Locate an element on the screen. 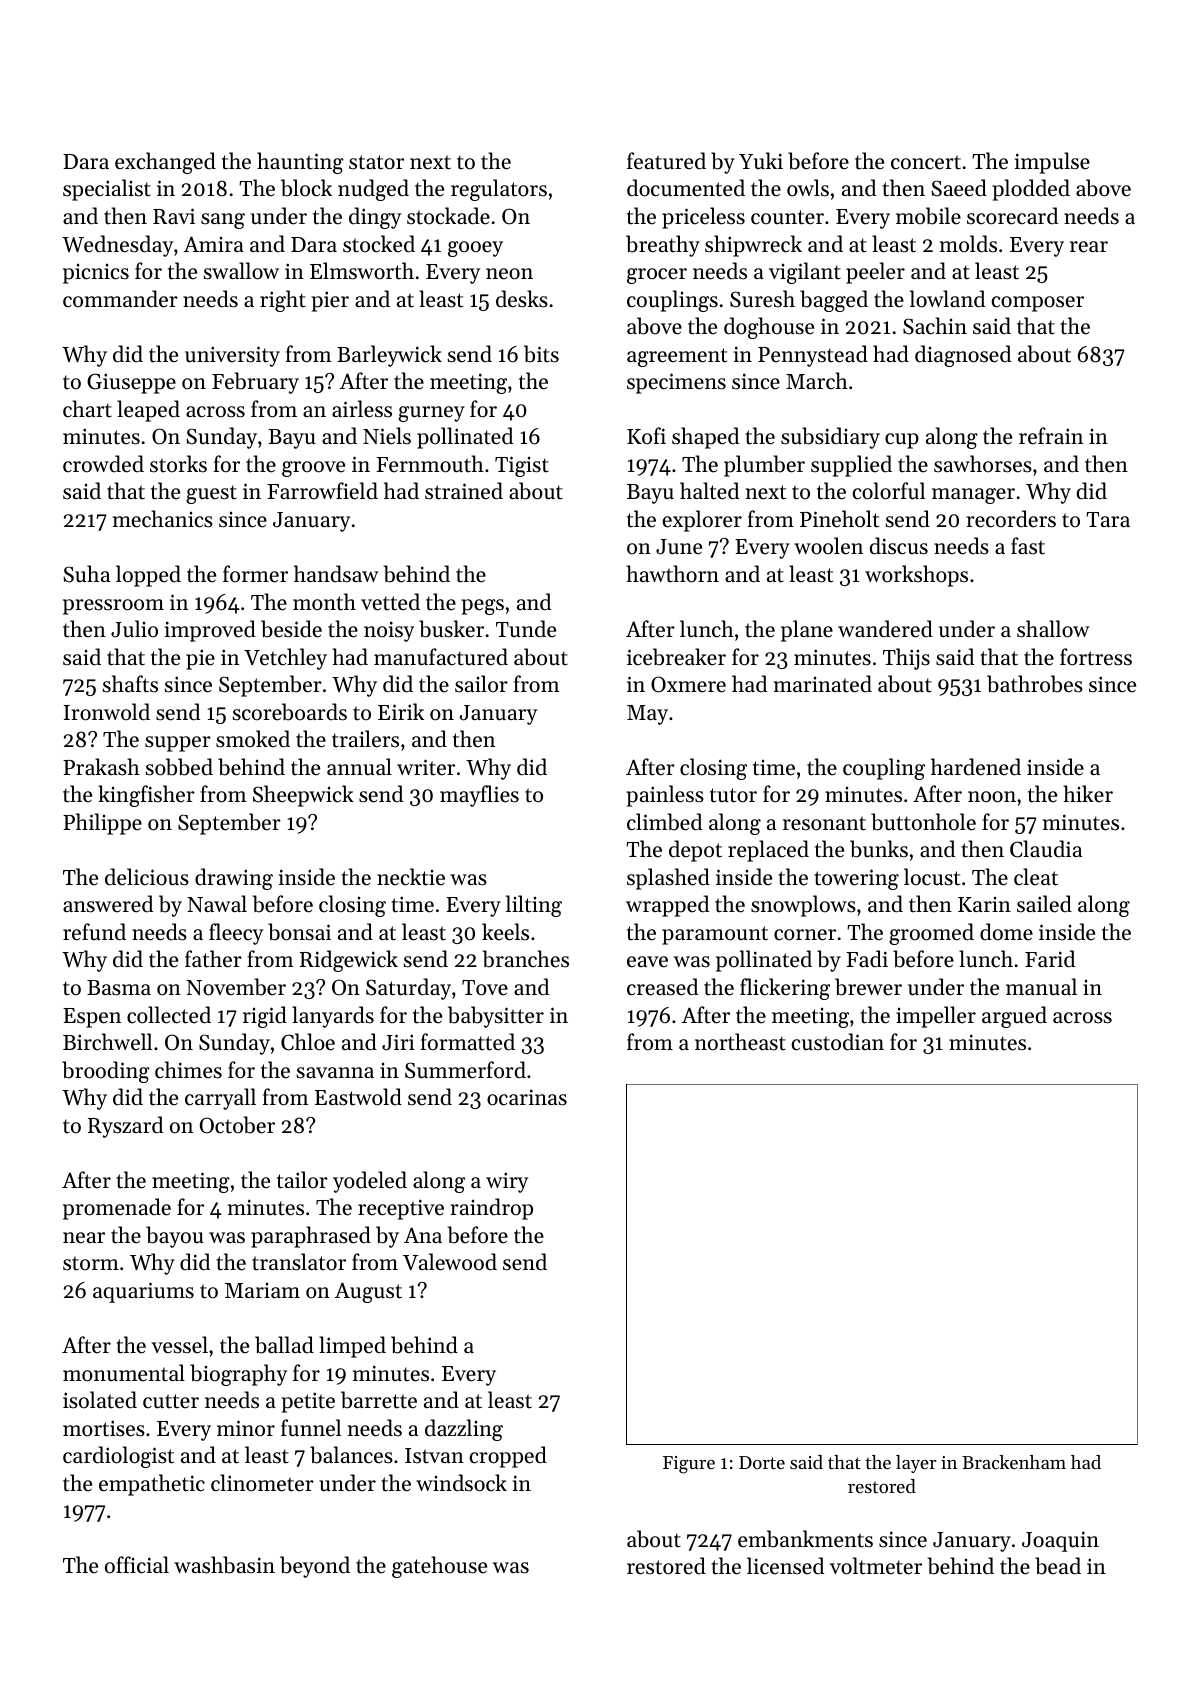 This screenshot has width=1200, height=1698. Yuki is located at coordinates (761, 161).
